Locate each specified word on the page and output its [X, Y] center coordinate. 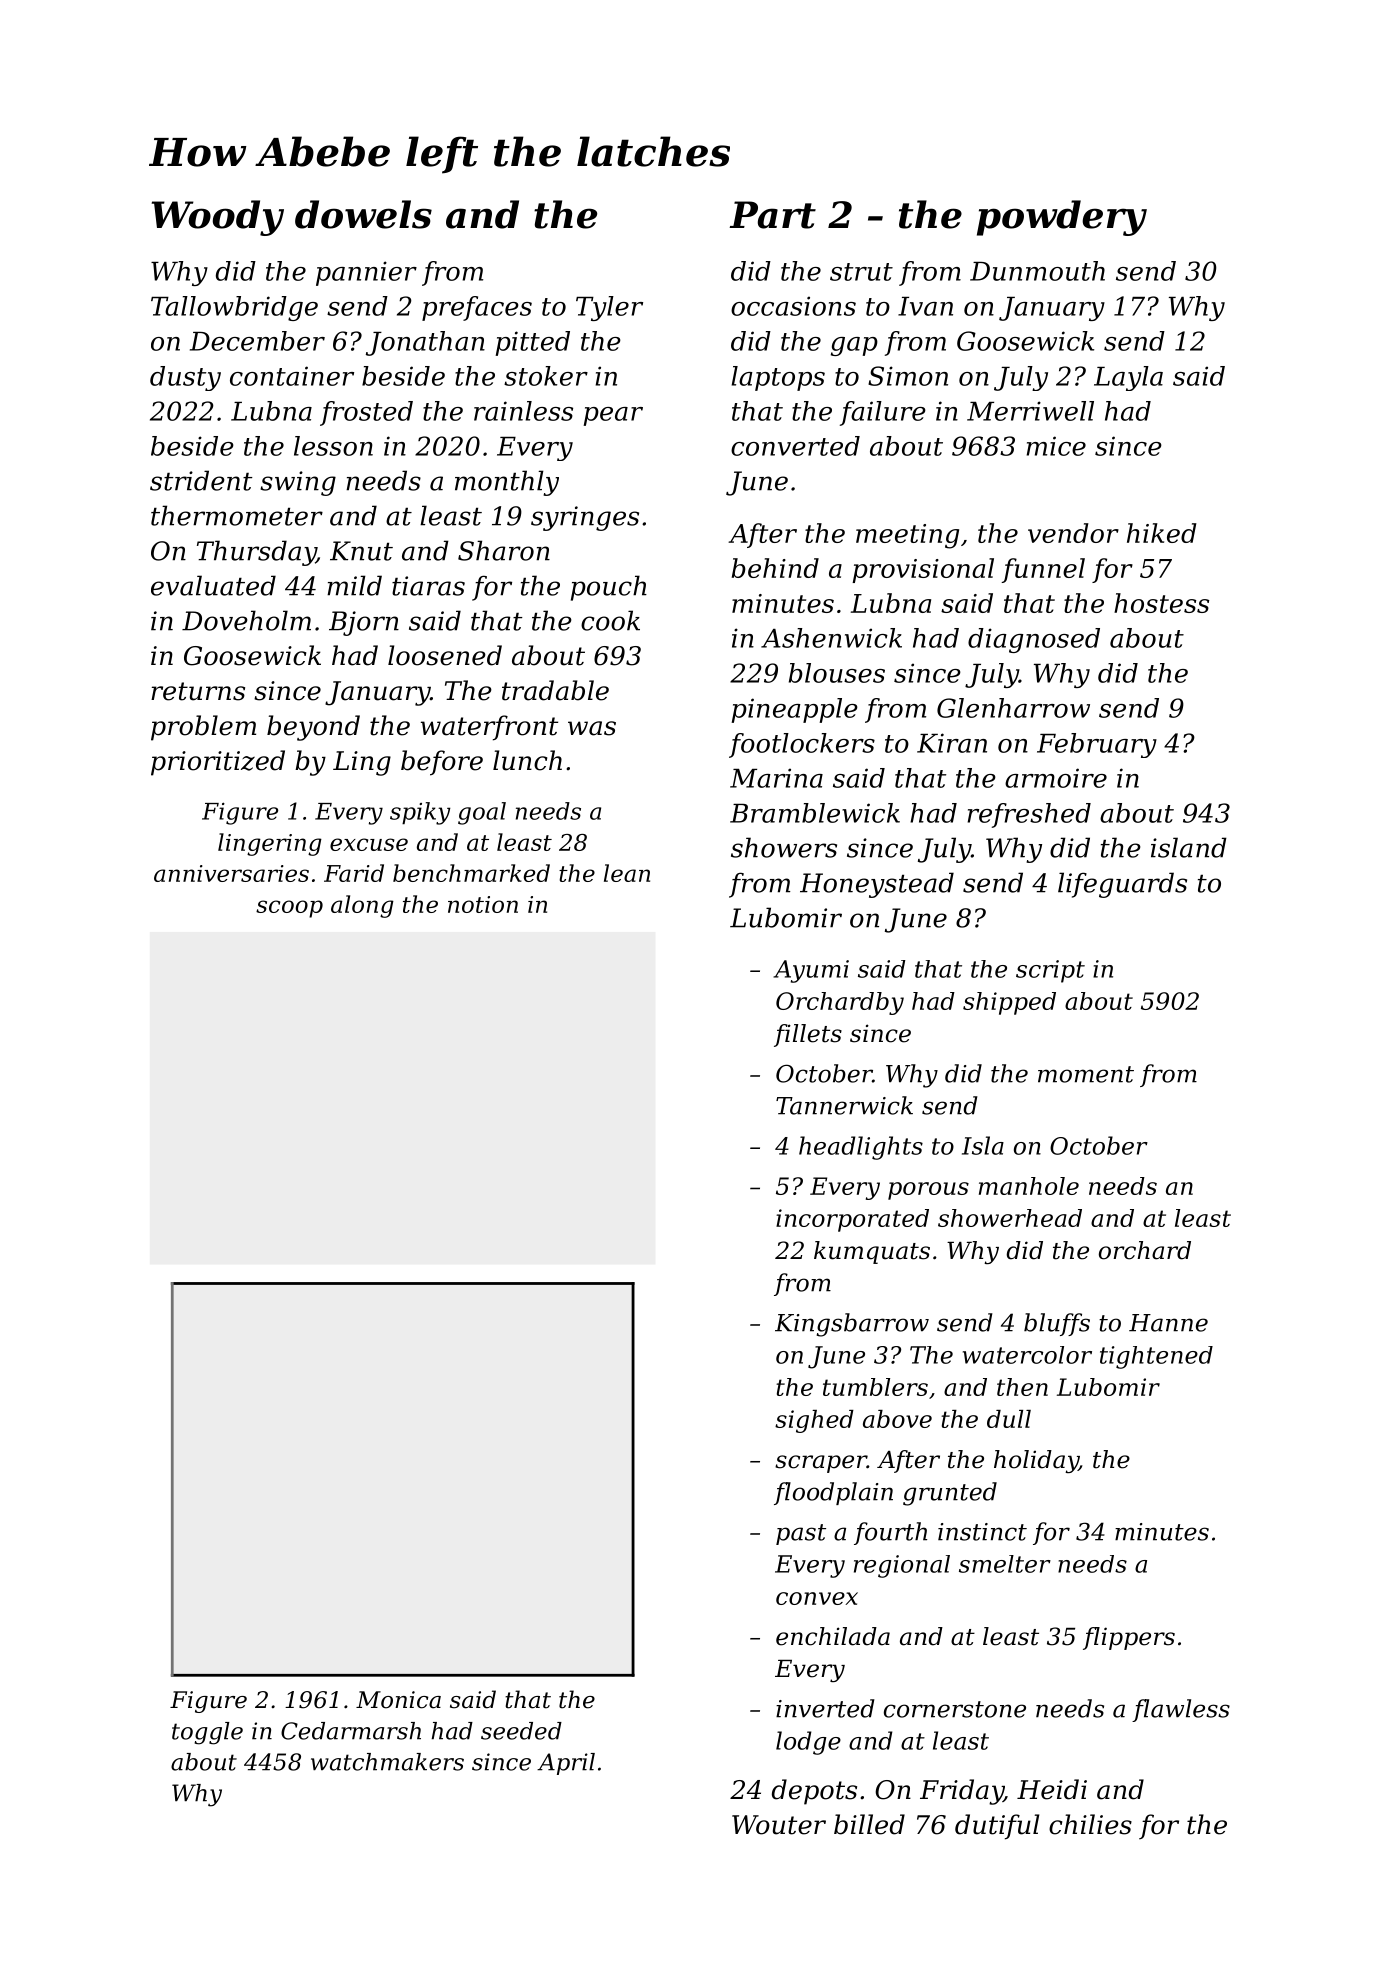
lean [627, 873]
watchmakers [387, 1762]
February [1097, 745]
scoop [289, 909]
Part [772, 215]
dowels [363, 214]
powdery [1062, 218]
